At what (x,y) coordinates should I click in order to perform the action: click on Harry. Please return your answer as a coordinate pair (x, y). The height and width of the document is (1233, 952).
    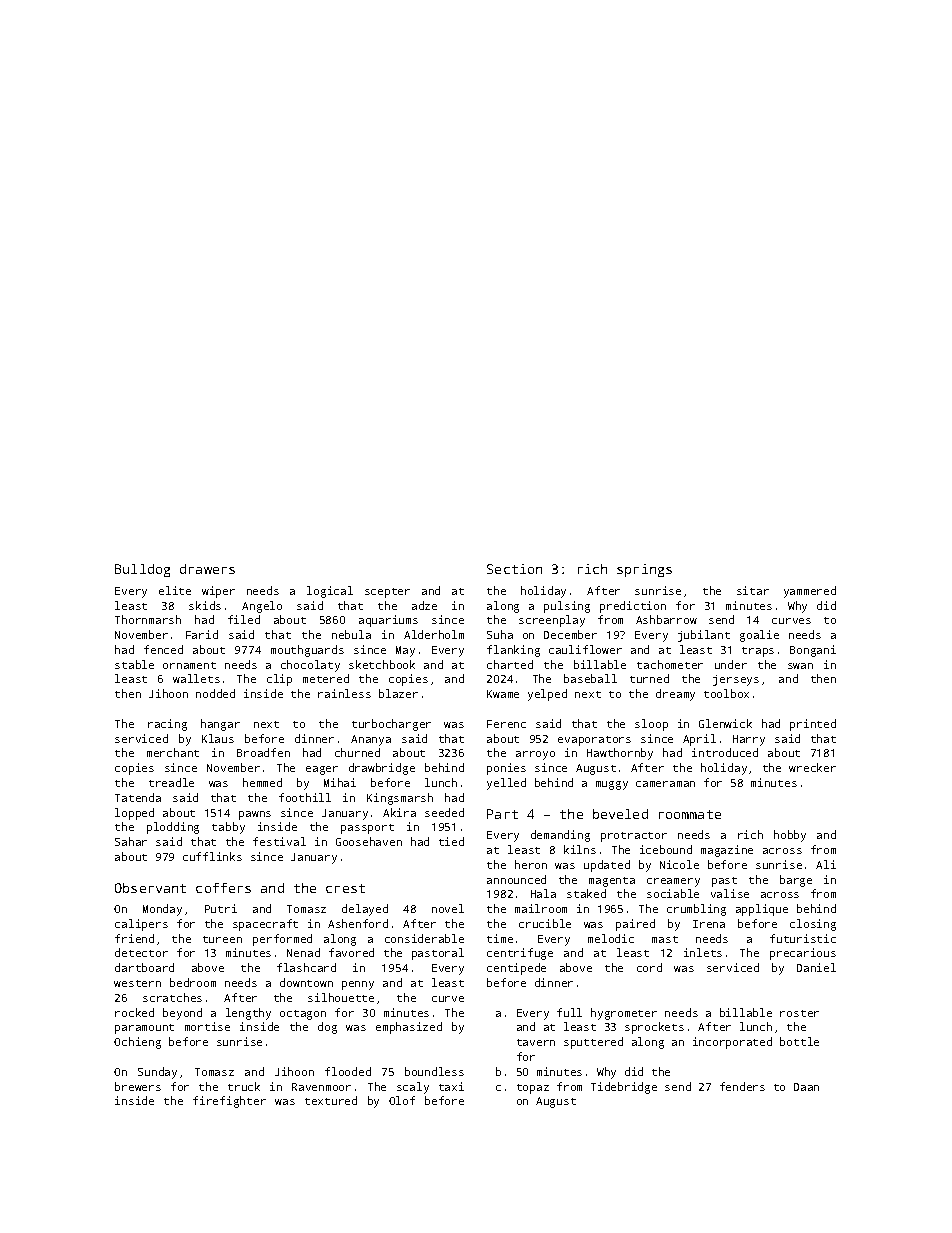
    Looking at the image, I should click on (749, 740).
